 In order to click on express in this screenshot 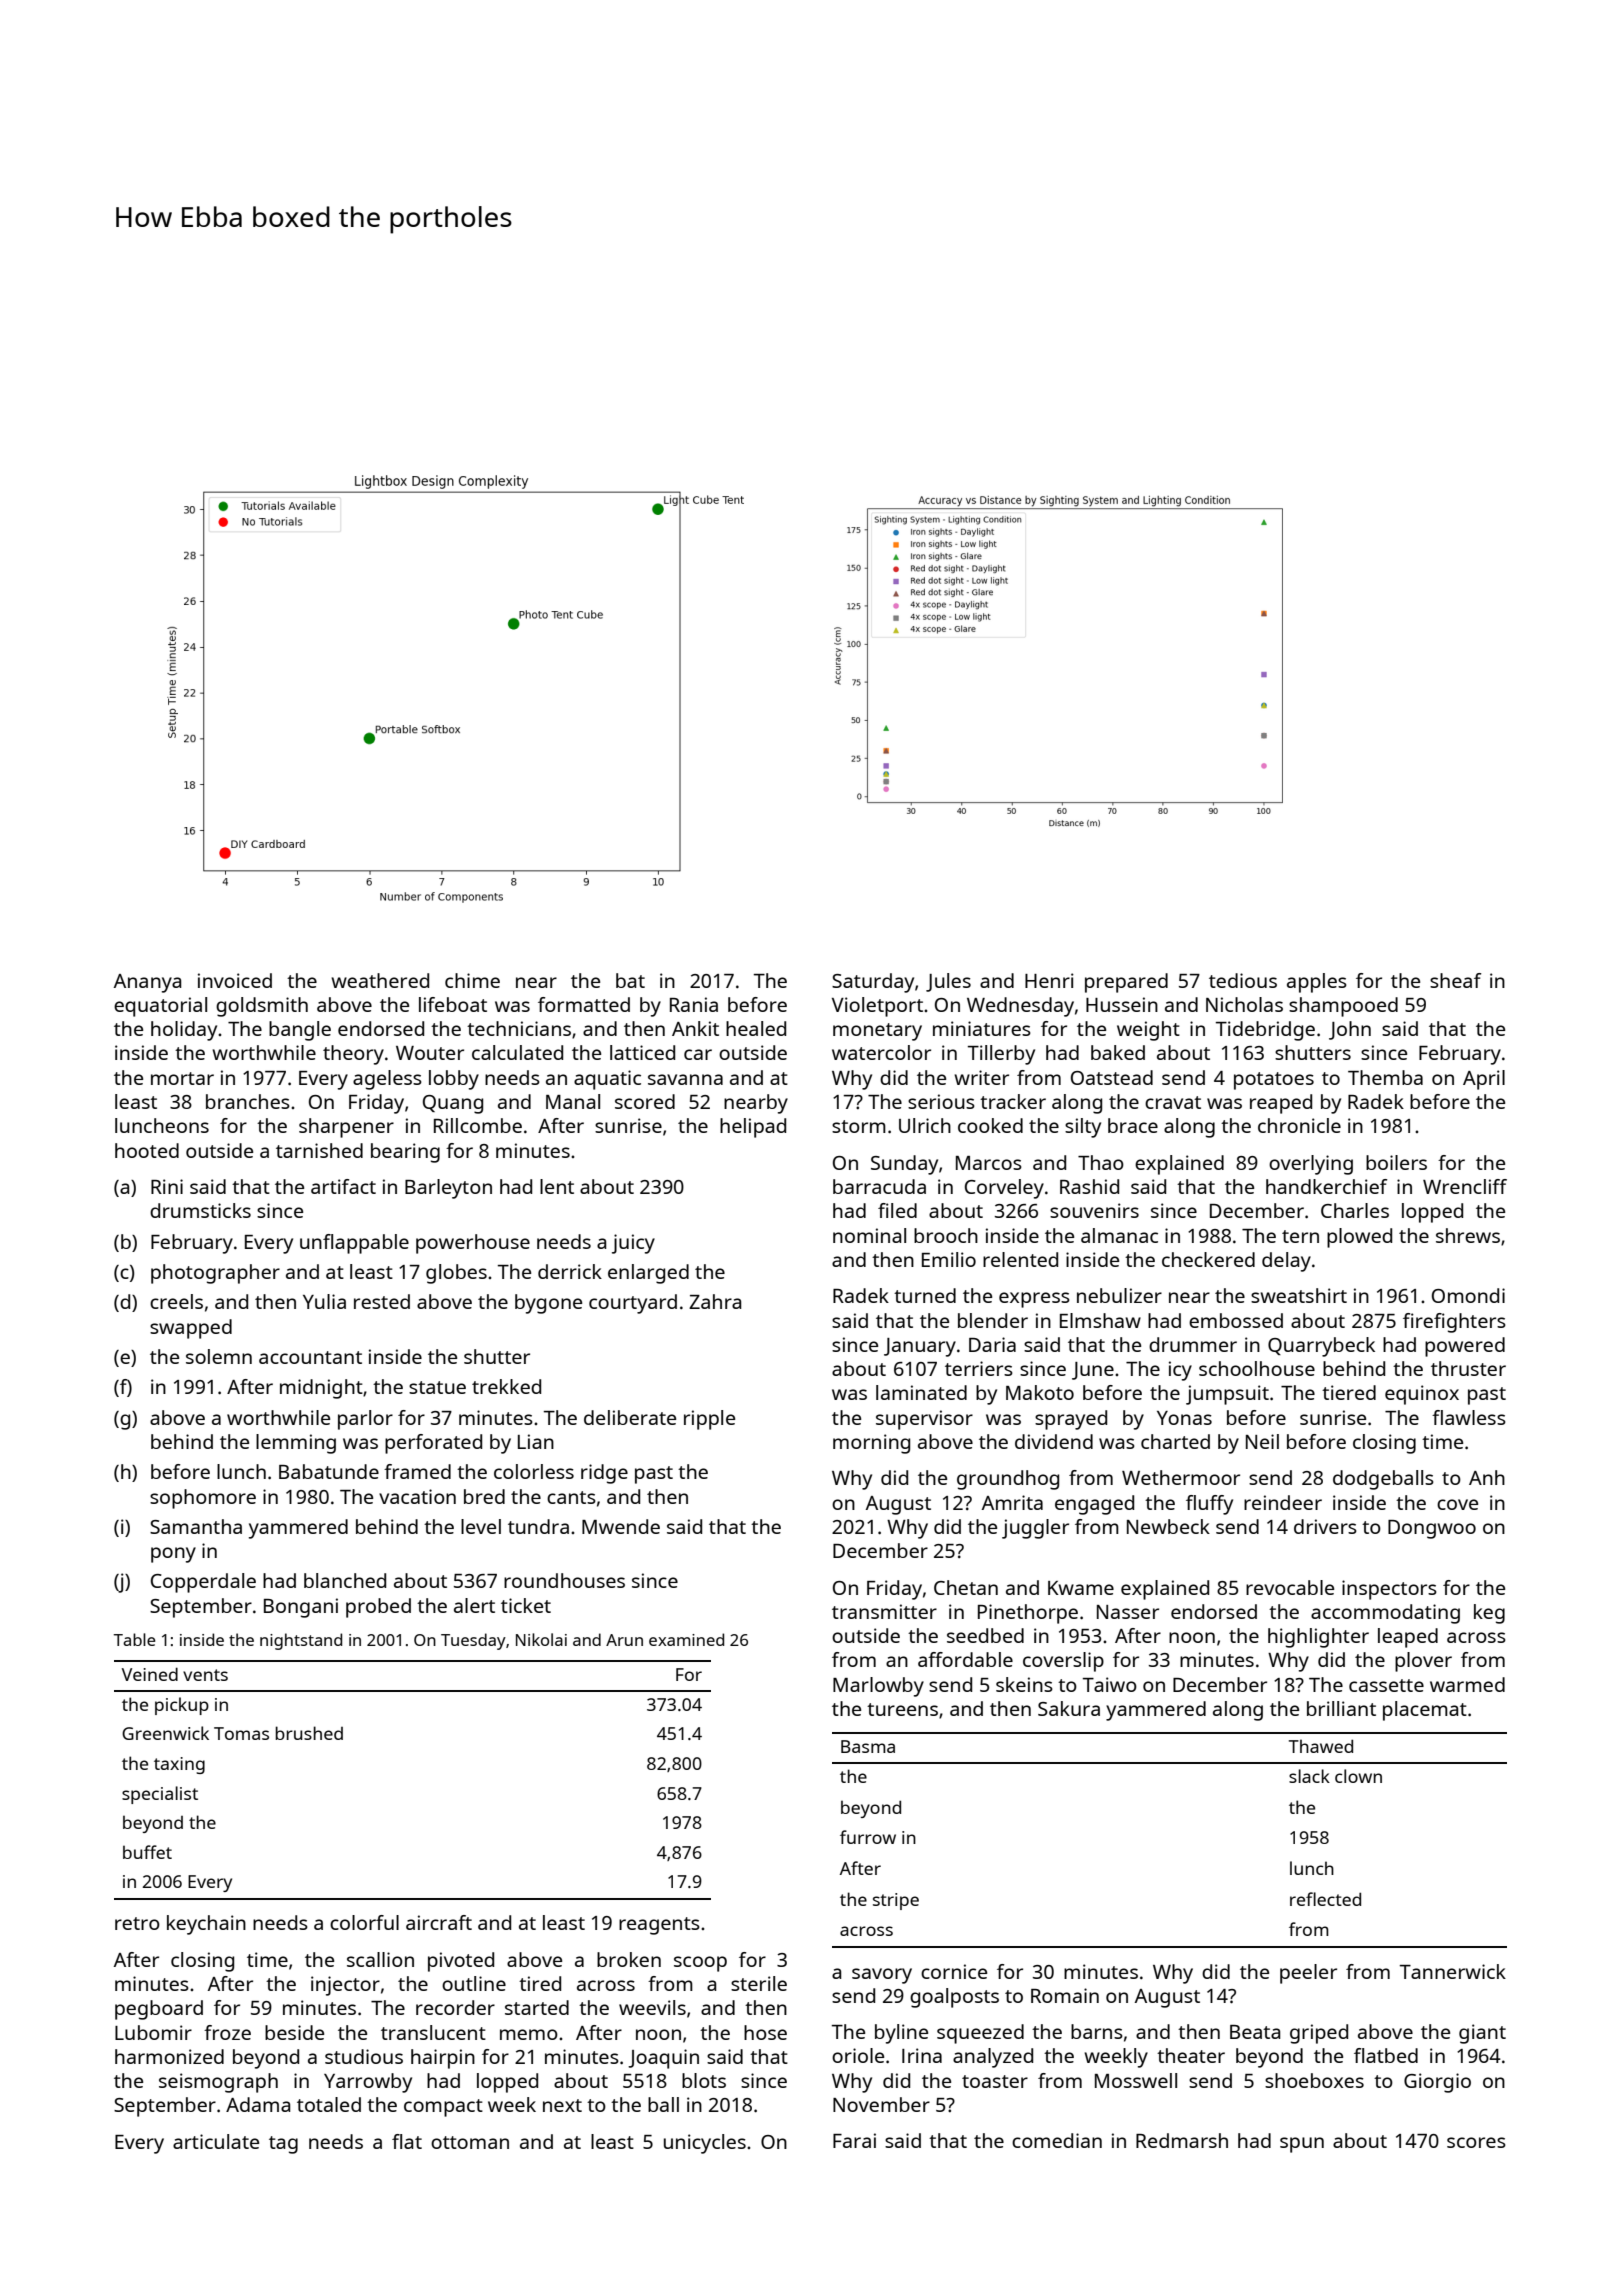, I will do `click(1034, 1300)`.
